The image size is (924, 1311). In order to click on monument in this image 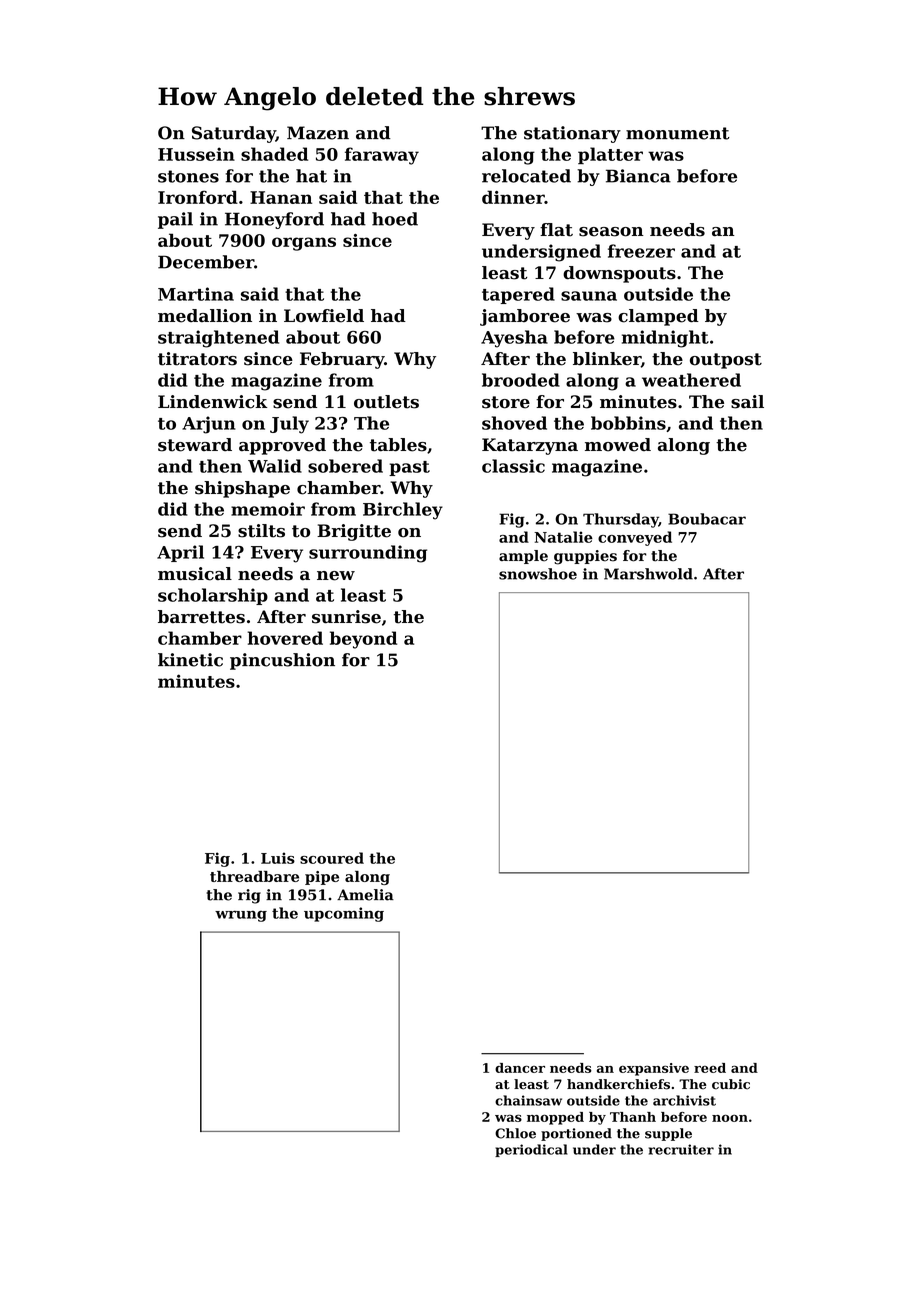, I will do `click(678, 133)`.
